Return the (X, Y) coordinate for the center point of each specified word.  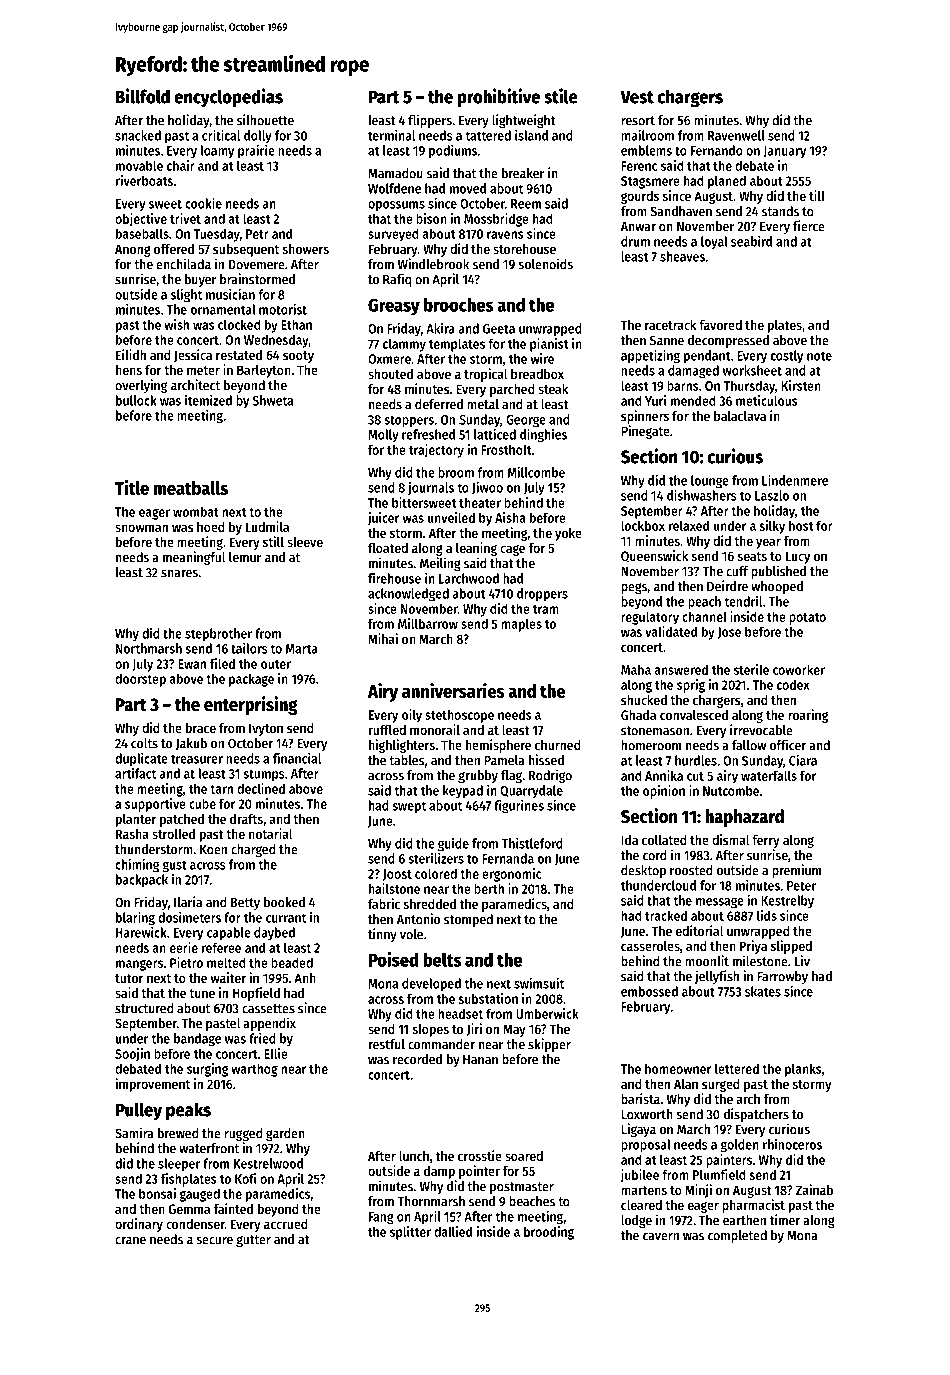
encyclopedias (228, 97)
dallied (453, 1231)
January (784, 152)
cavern (661, 1237)
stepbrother (218, 635)
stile (561, 96)
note (819, 356)
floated (388, 548)
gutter (253, 1241)
